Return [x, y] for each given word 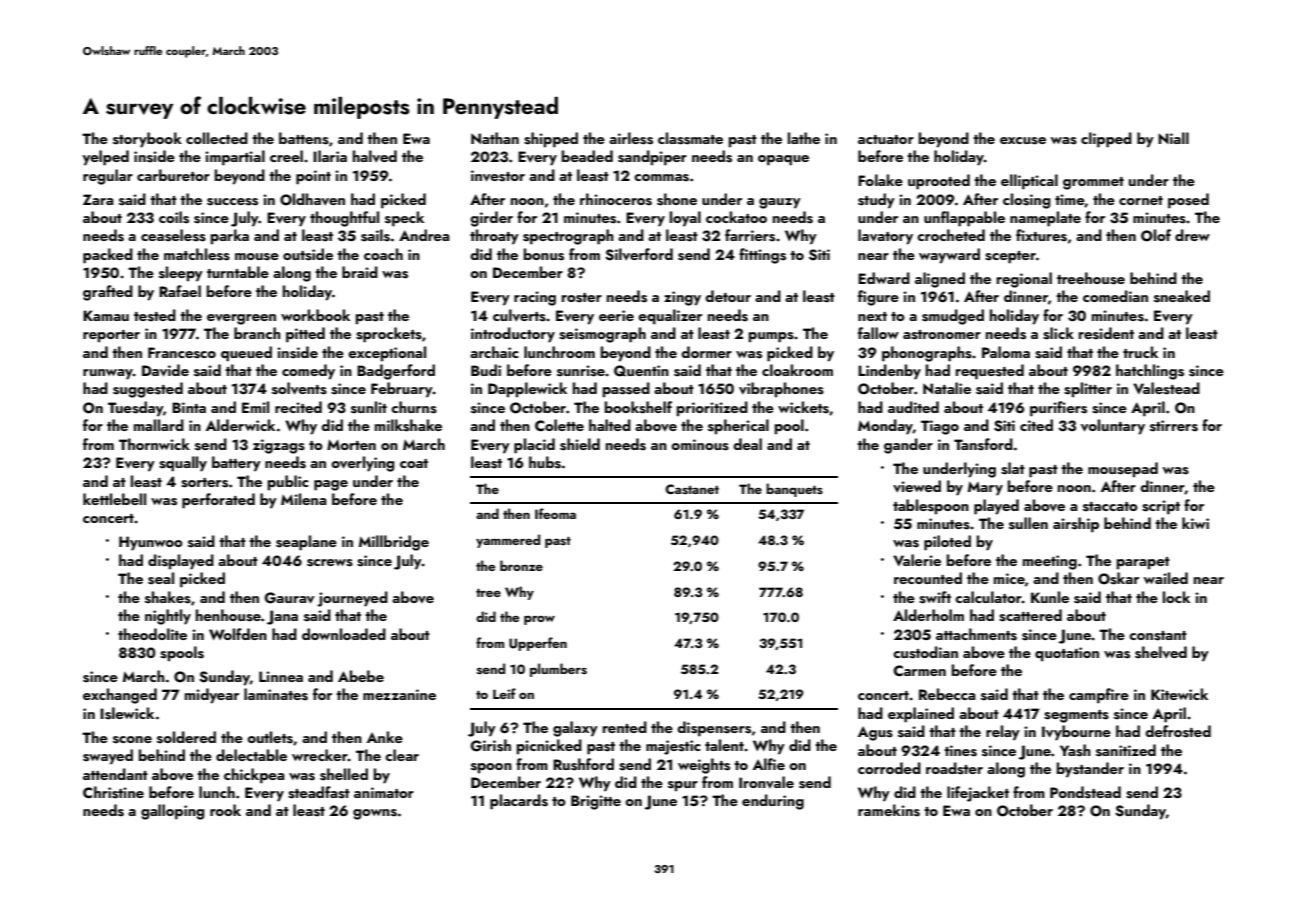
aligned [940, 280]
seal [161, 578]
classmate [690, 138]
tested [155, 315]
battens [304, 138]
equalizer [670, 317]
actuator [886, 139]
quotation [1067, 654]
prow [539, 620]
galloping [173, 812]
